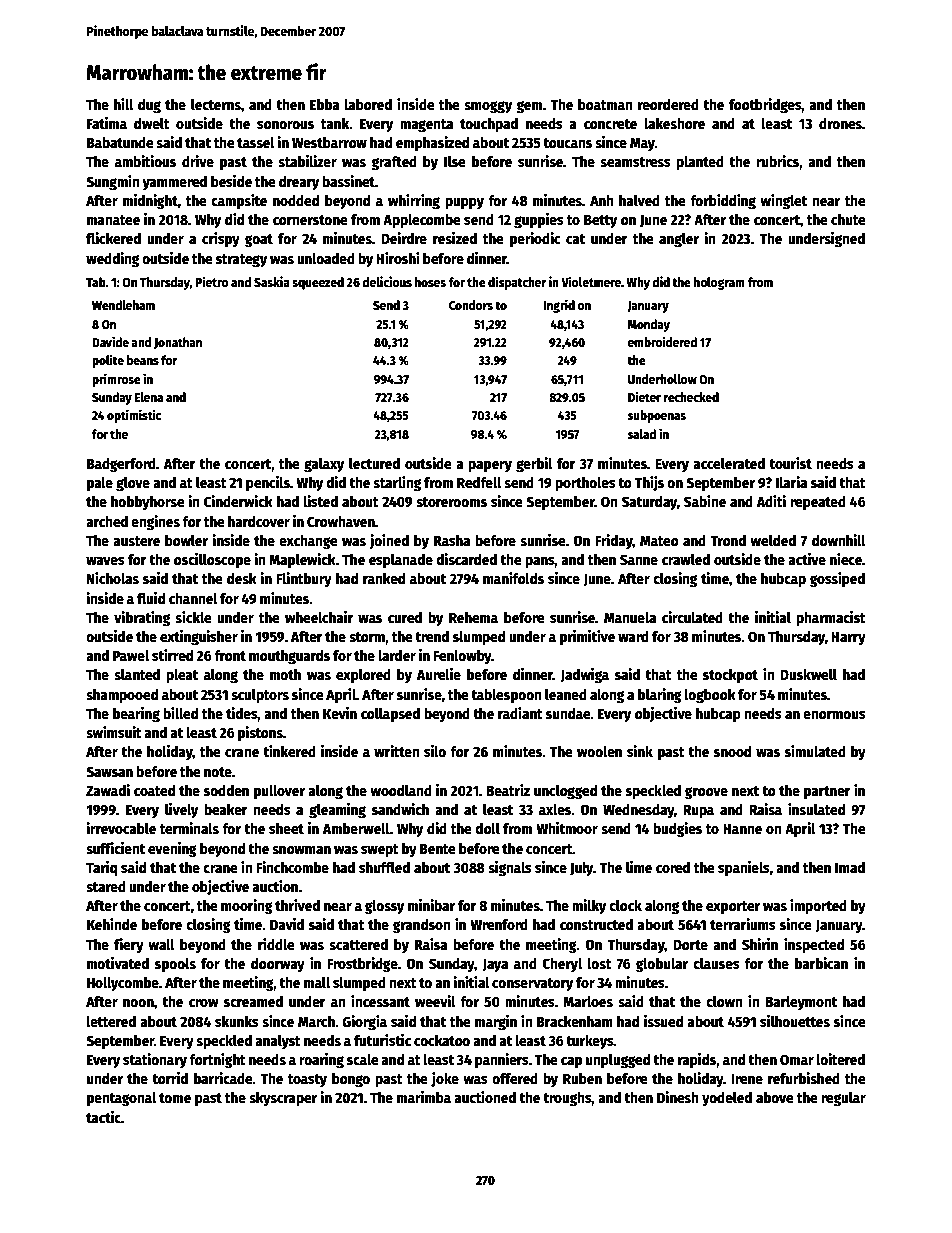 This document has height=1233, width=952. I want to click on stockpot, so click(730, 676).
